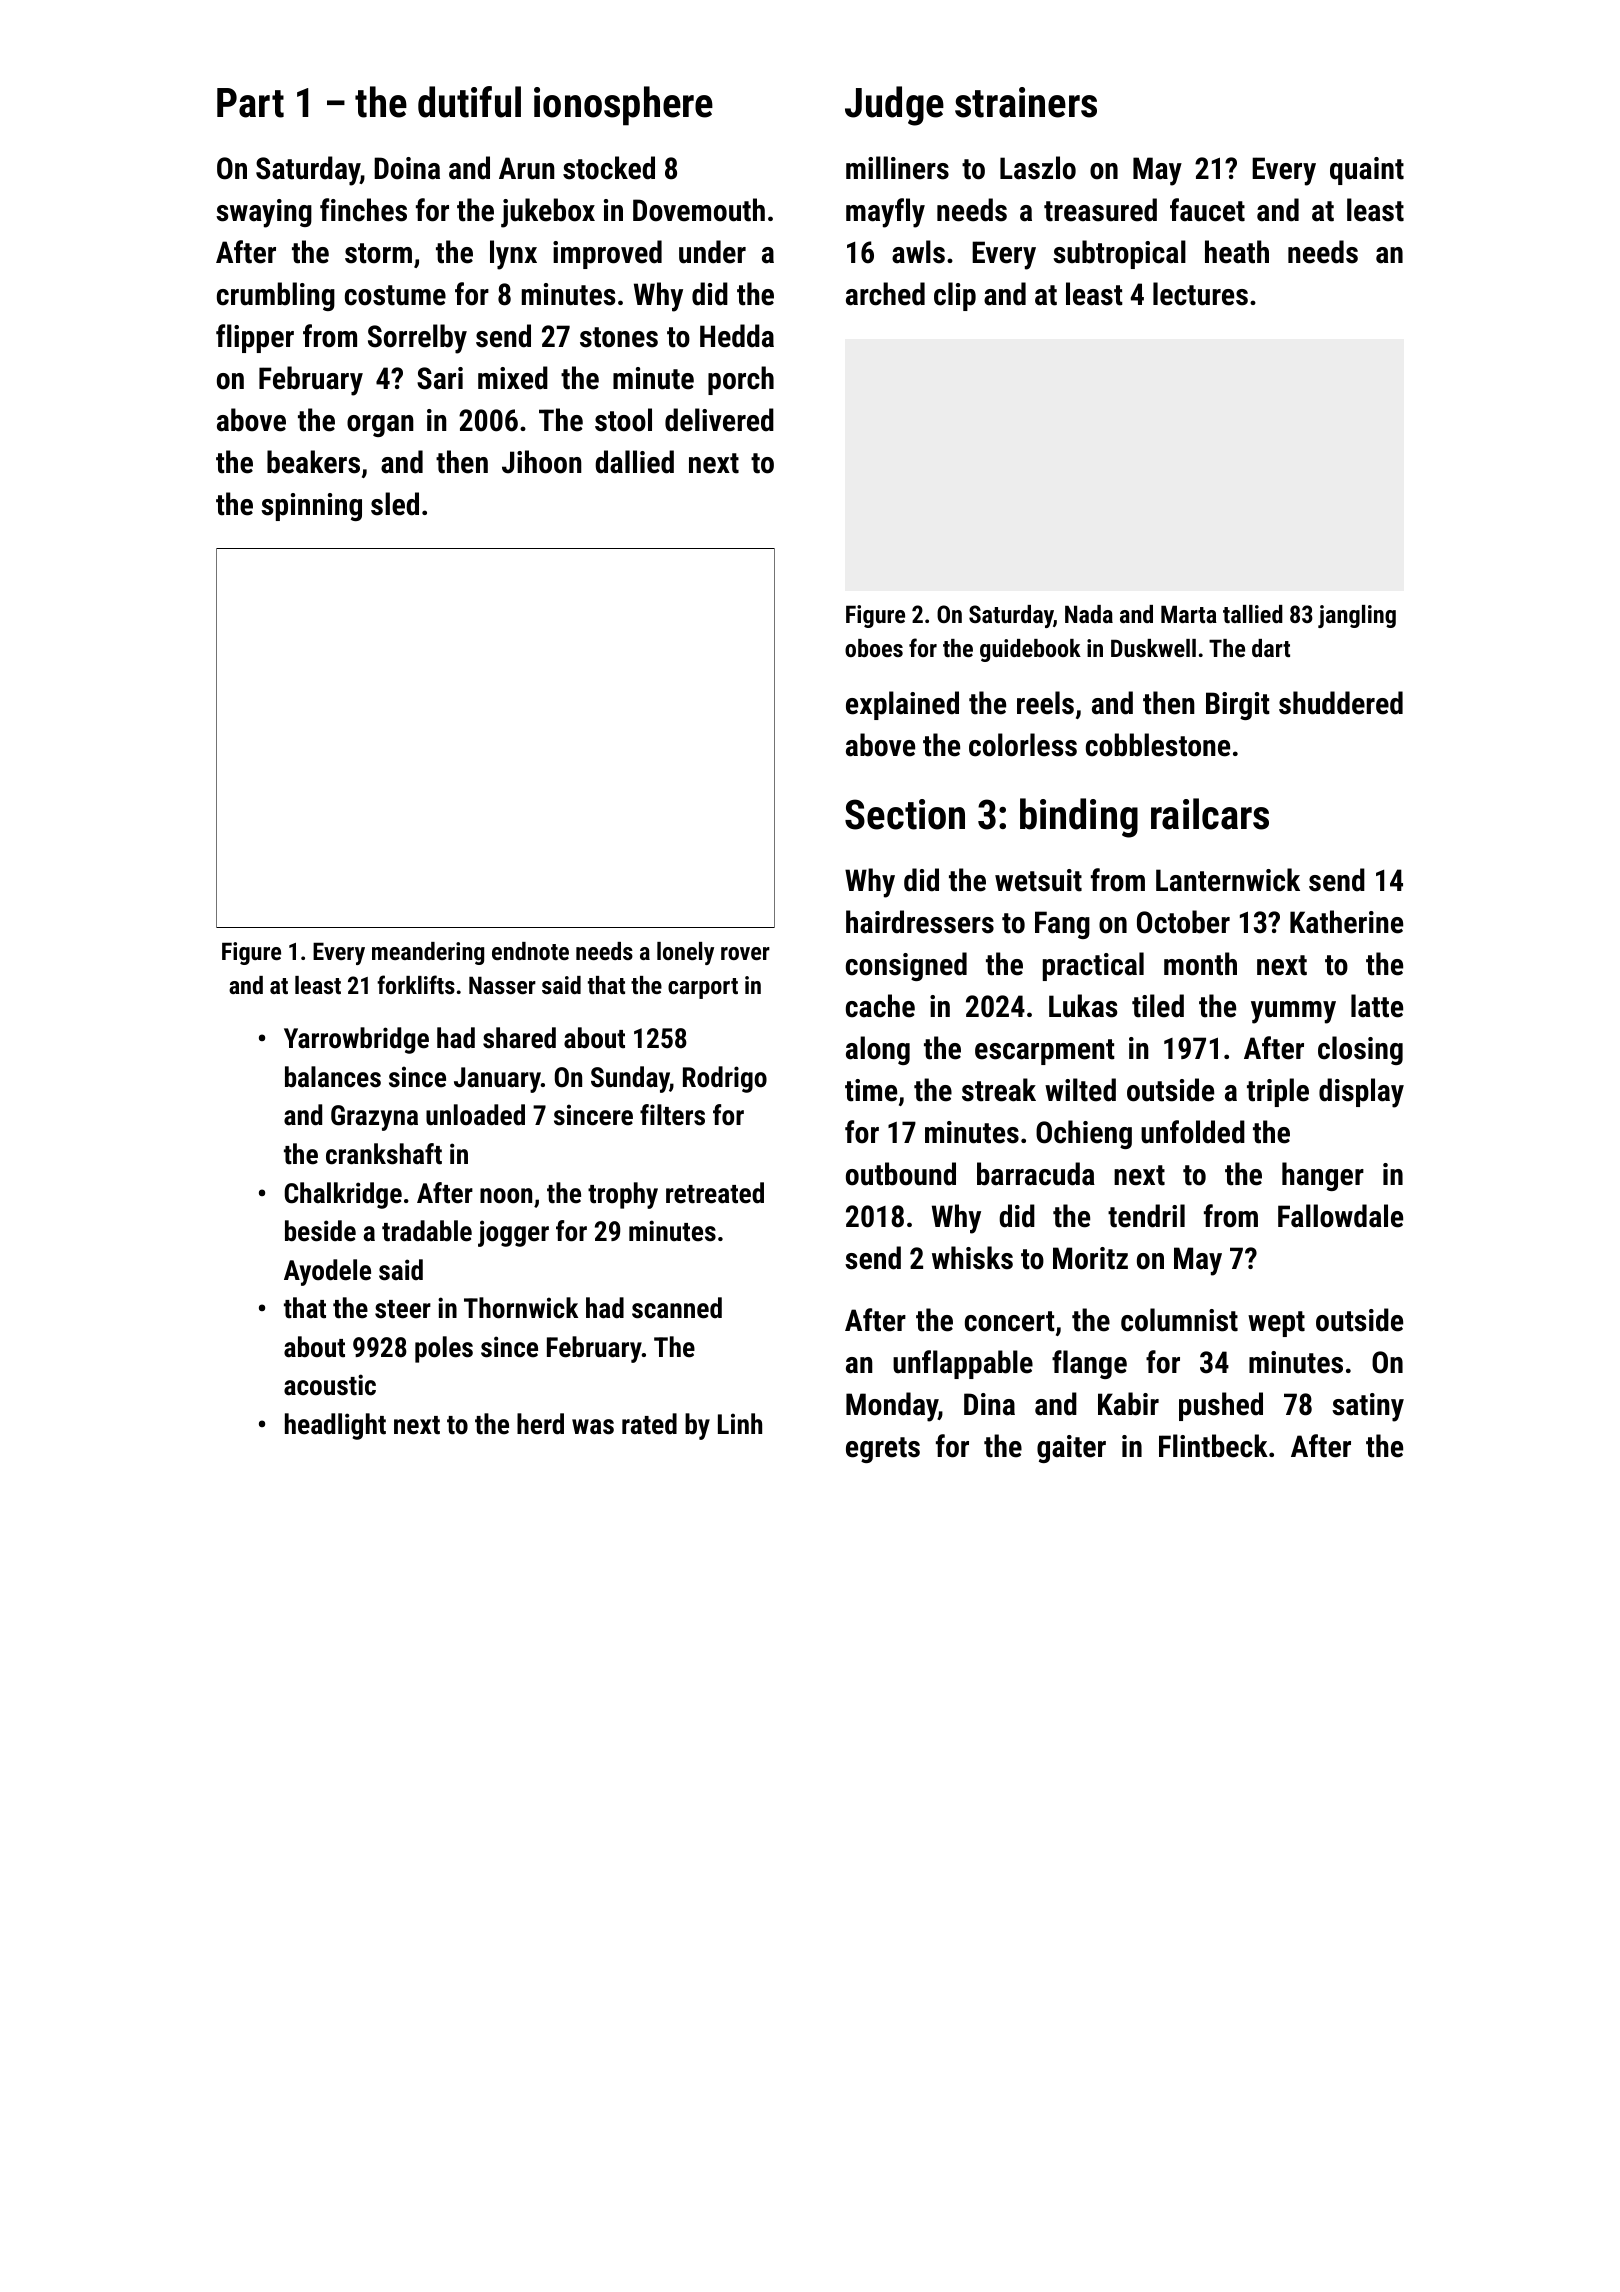 Image resolution: width=1620 pixels, height=2292 pixels. I want to click on Judge, so click(894, 106).
